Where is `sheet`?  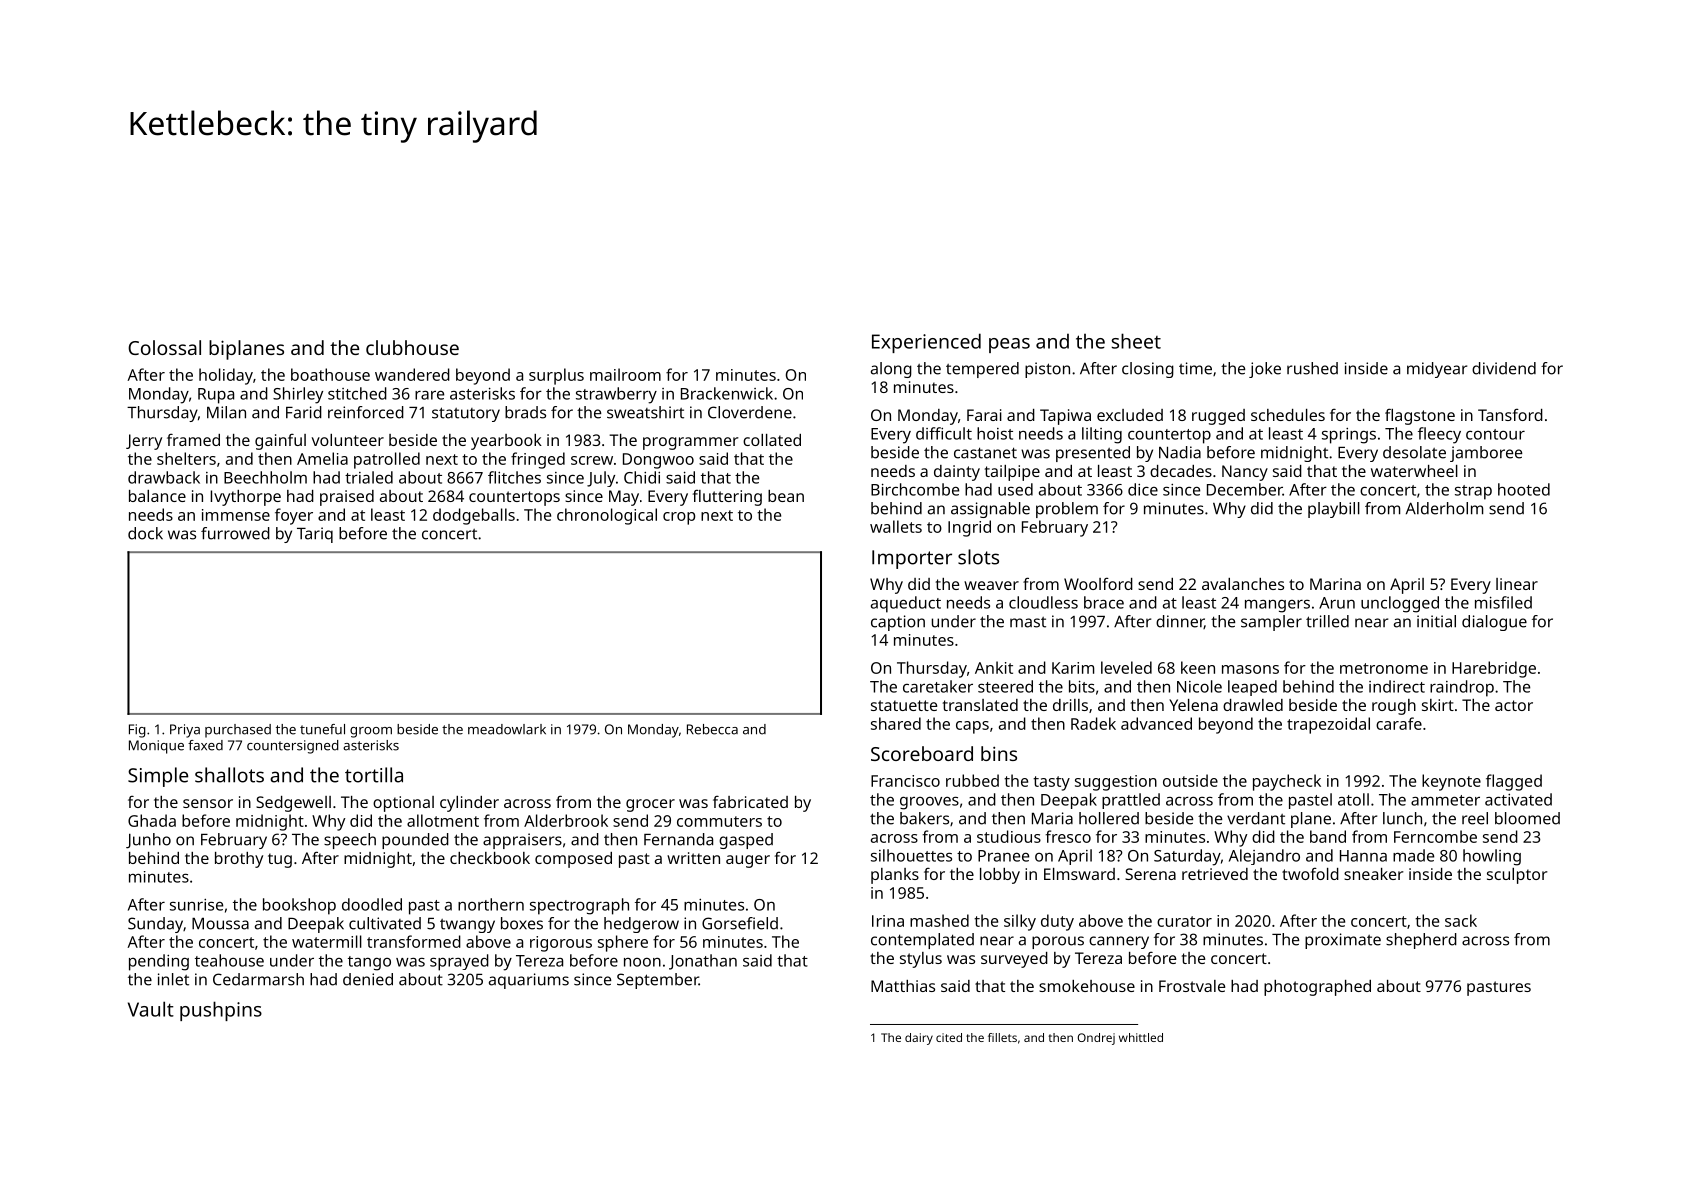
sheet is located at coordinates (1136, 341).
